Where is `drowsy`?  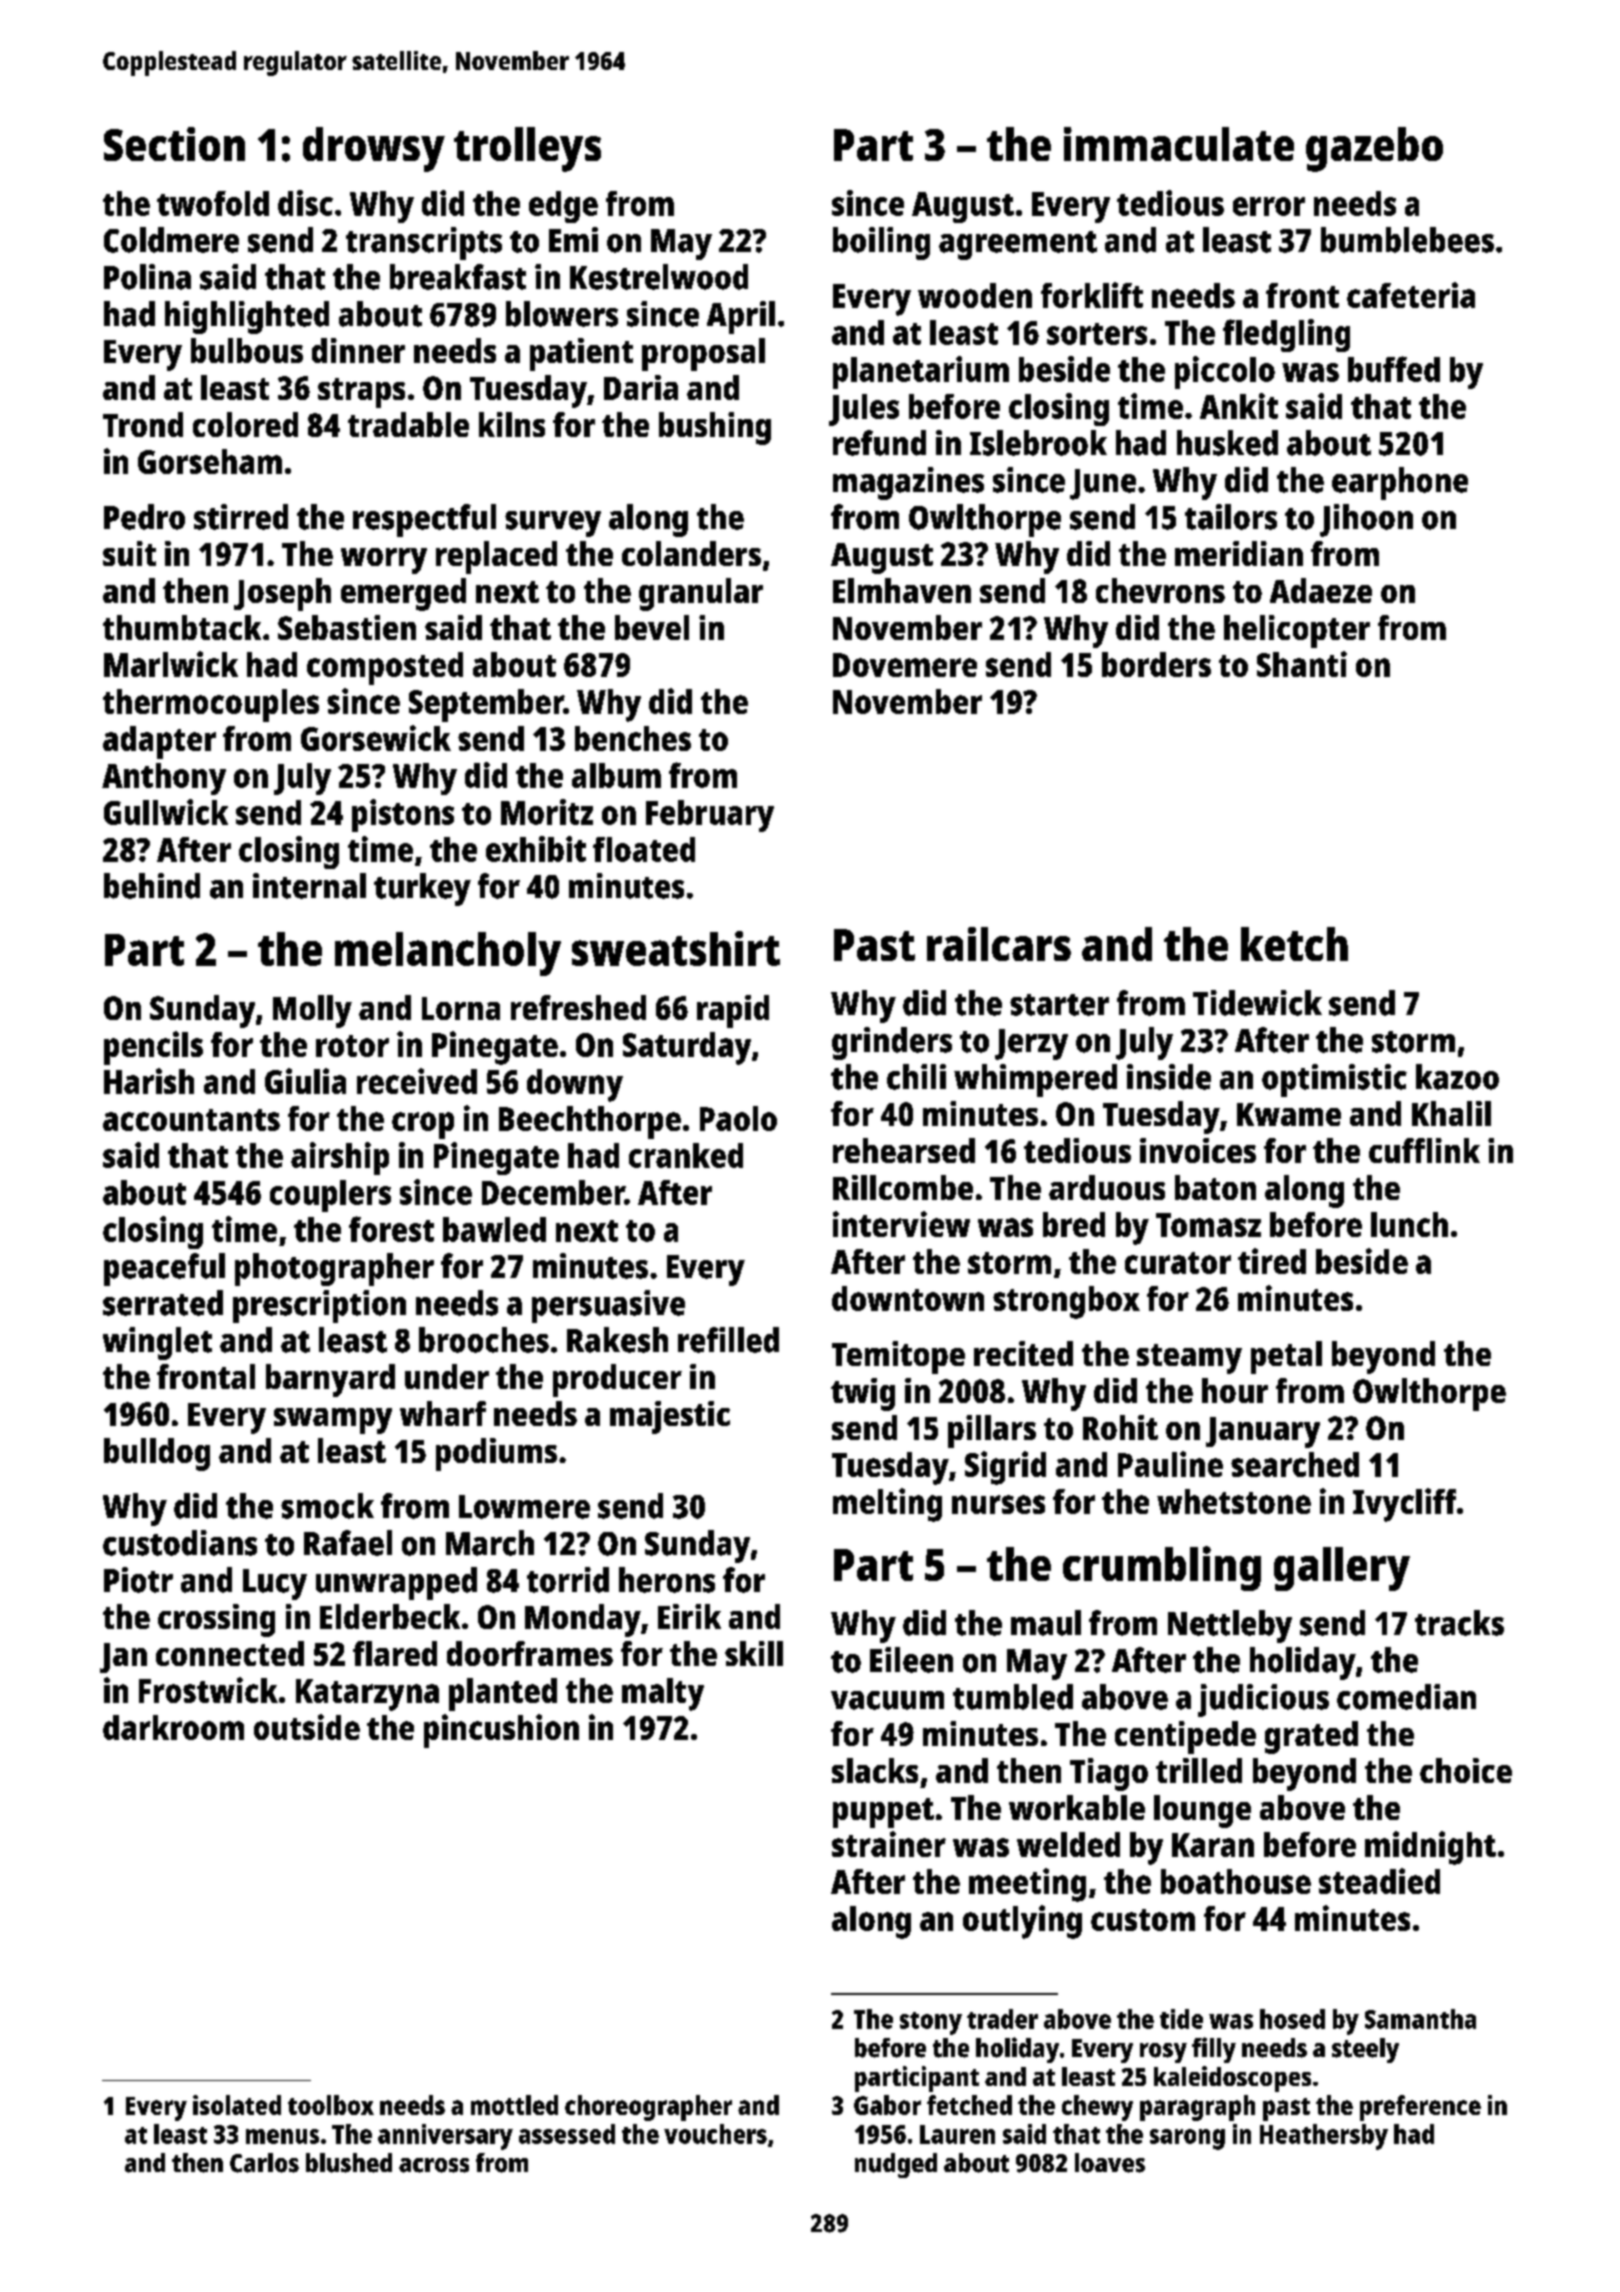 drowsy is located at coordinates (374, 149).
